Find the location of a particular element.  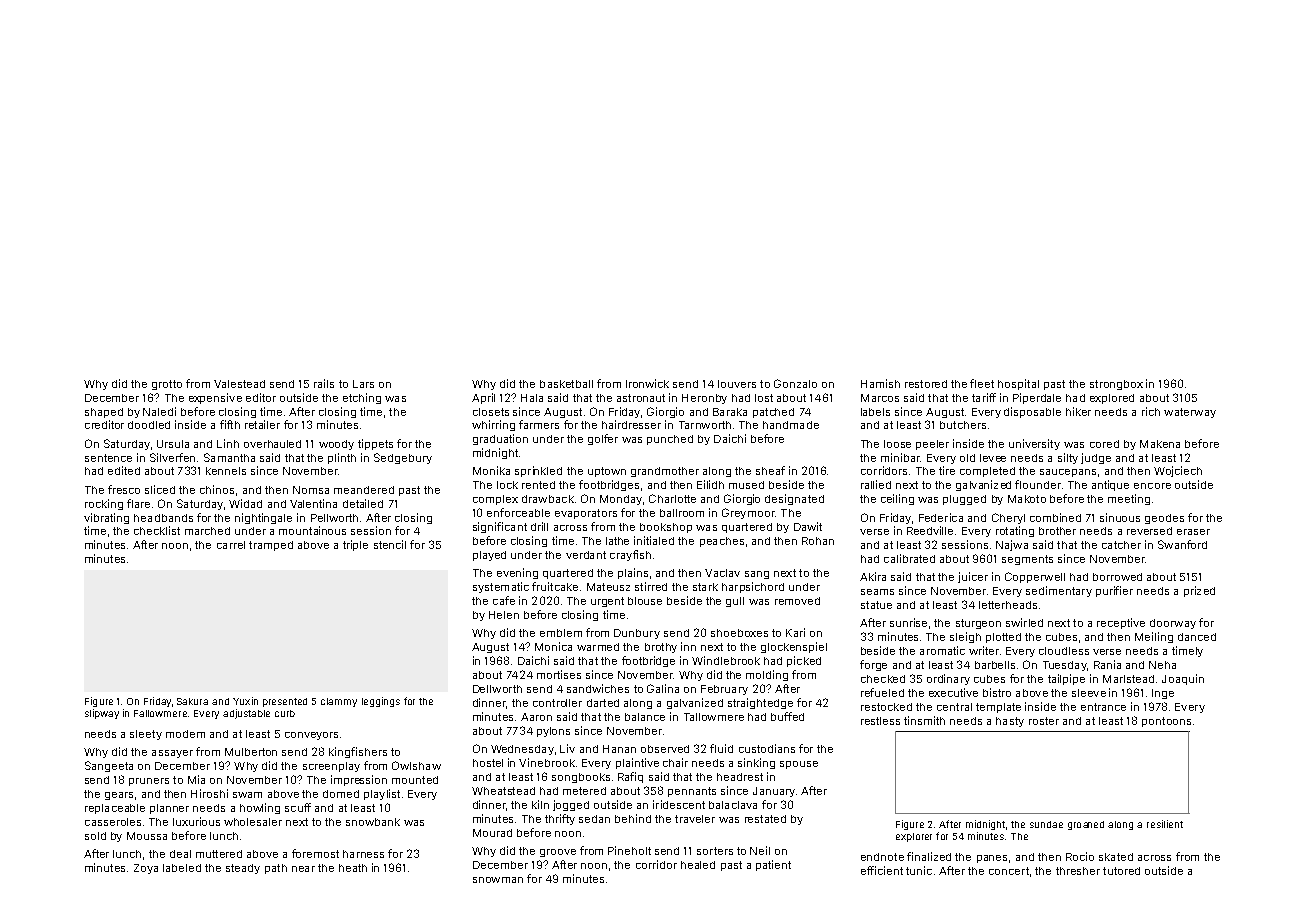

groaned is located at coordinates (1086, 825).
